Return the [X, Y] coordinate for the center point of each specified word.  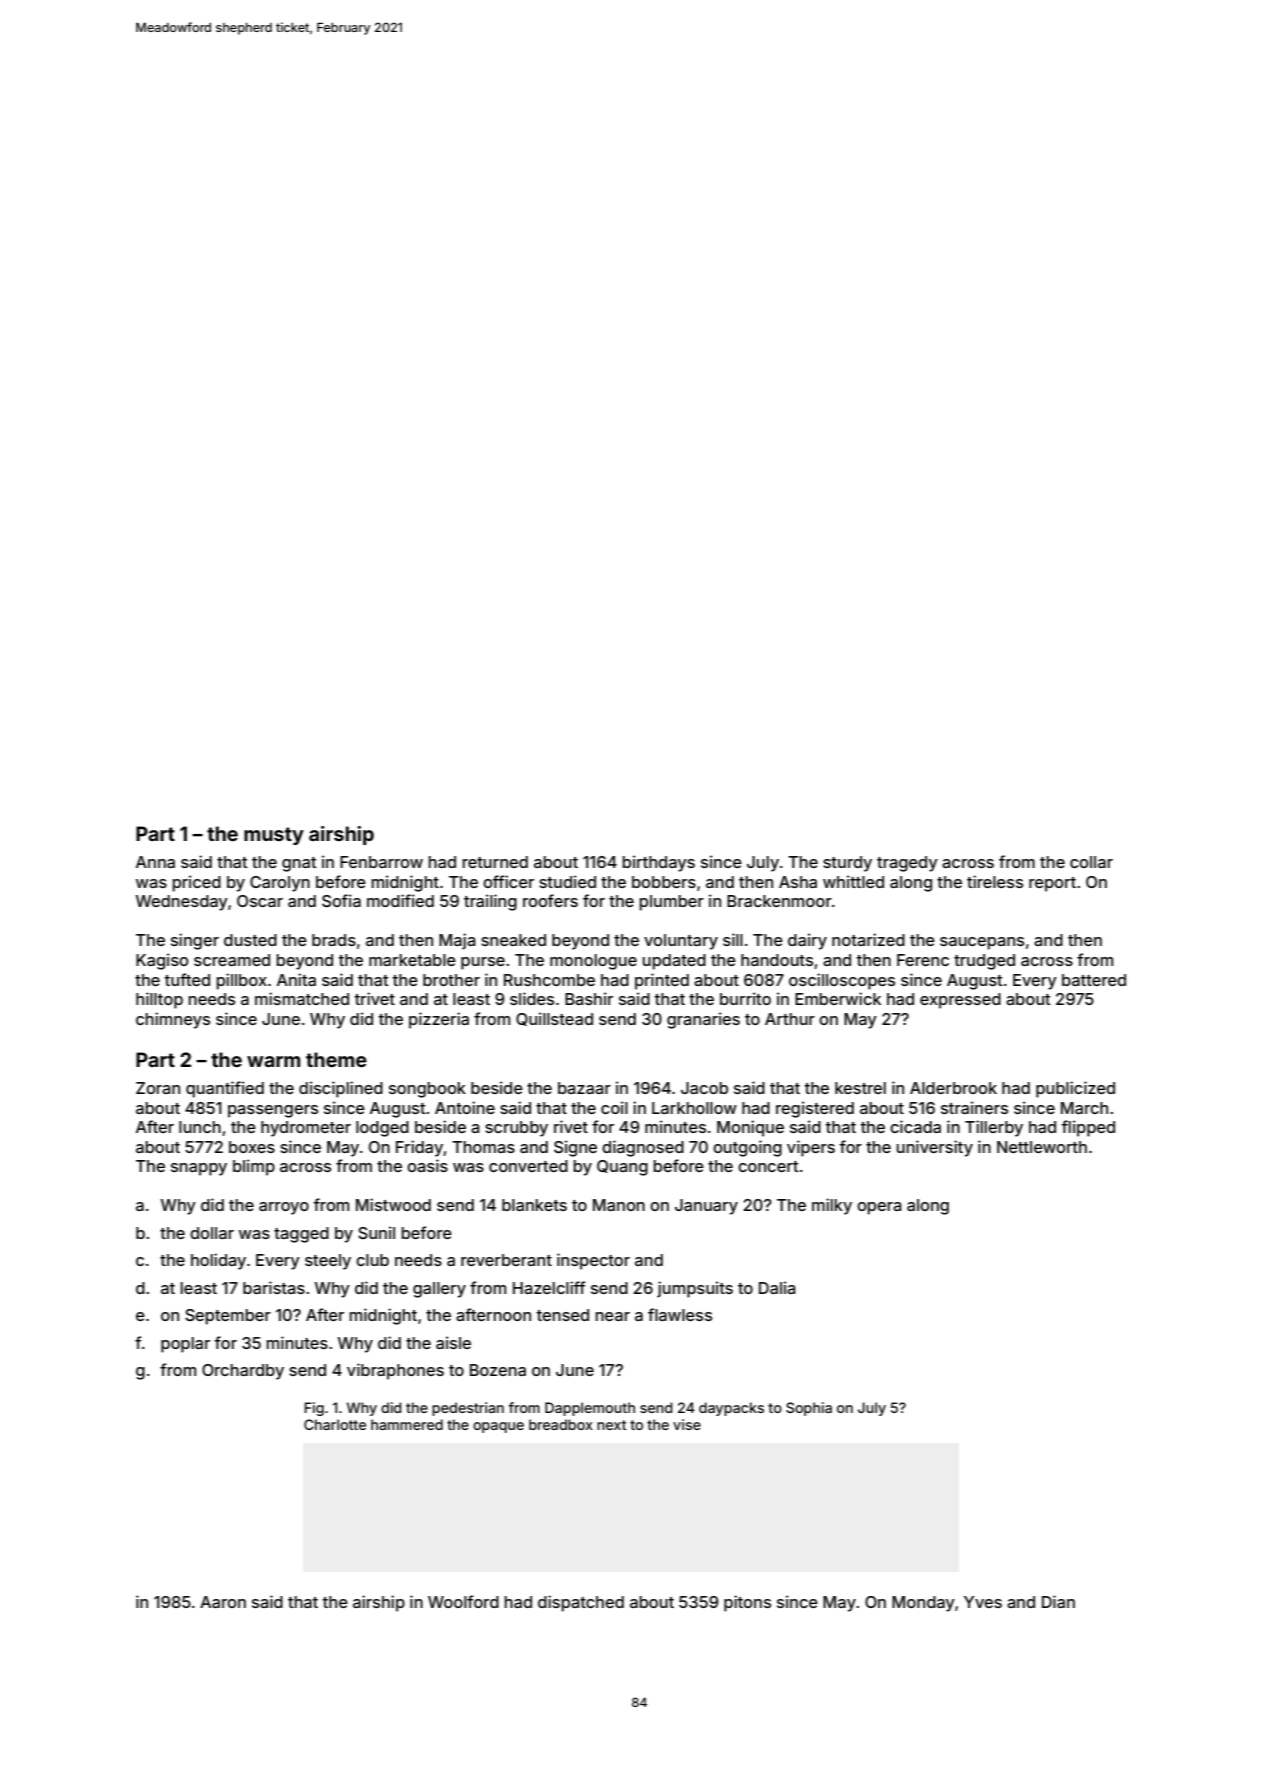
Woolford [463, 1601]
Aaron [223, 1602]
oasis [427, 1165]
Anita [296, 979]
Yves [983, 1602]
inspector [593, 1261]
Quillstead [554, 1019]
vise [687, 1424]
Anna [155, 862]
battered [1094, 980]
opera [879, 1208]
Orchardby [243, 1372]
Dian [1058, 1601]
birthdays [659, 863]
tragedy [907, 864]
